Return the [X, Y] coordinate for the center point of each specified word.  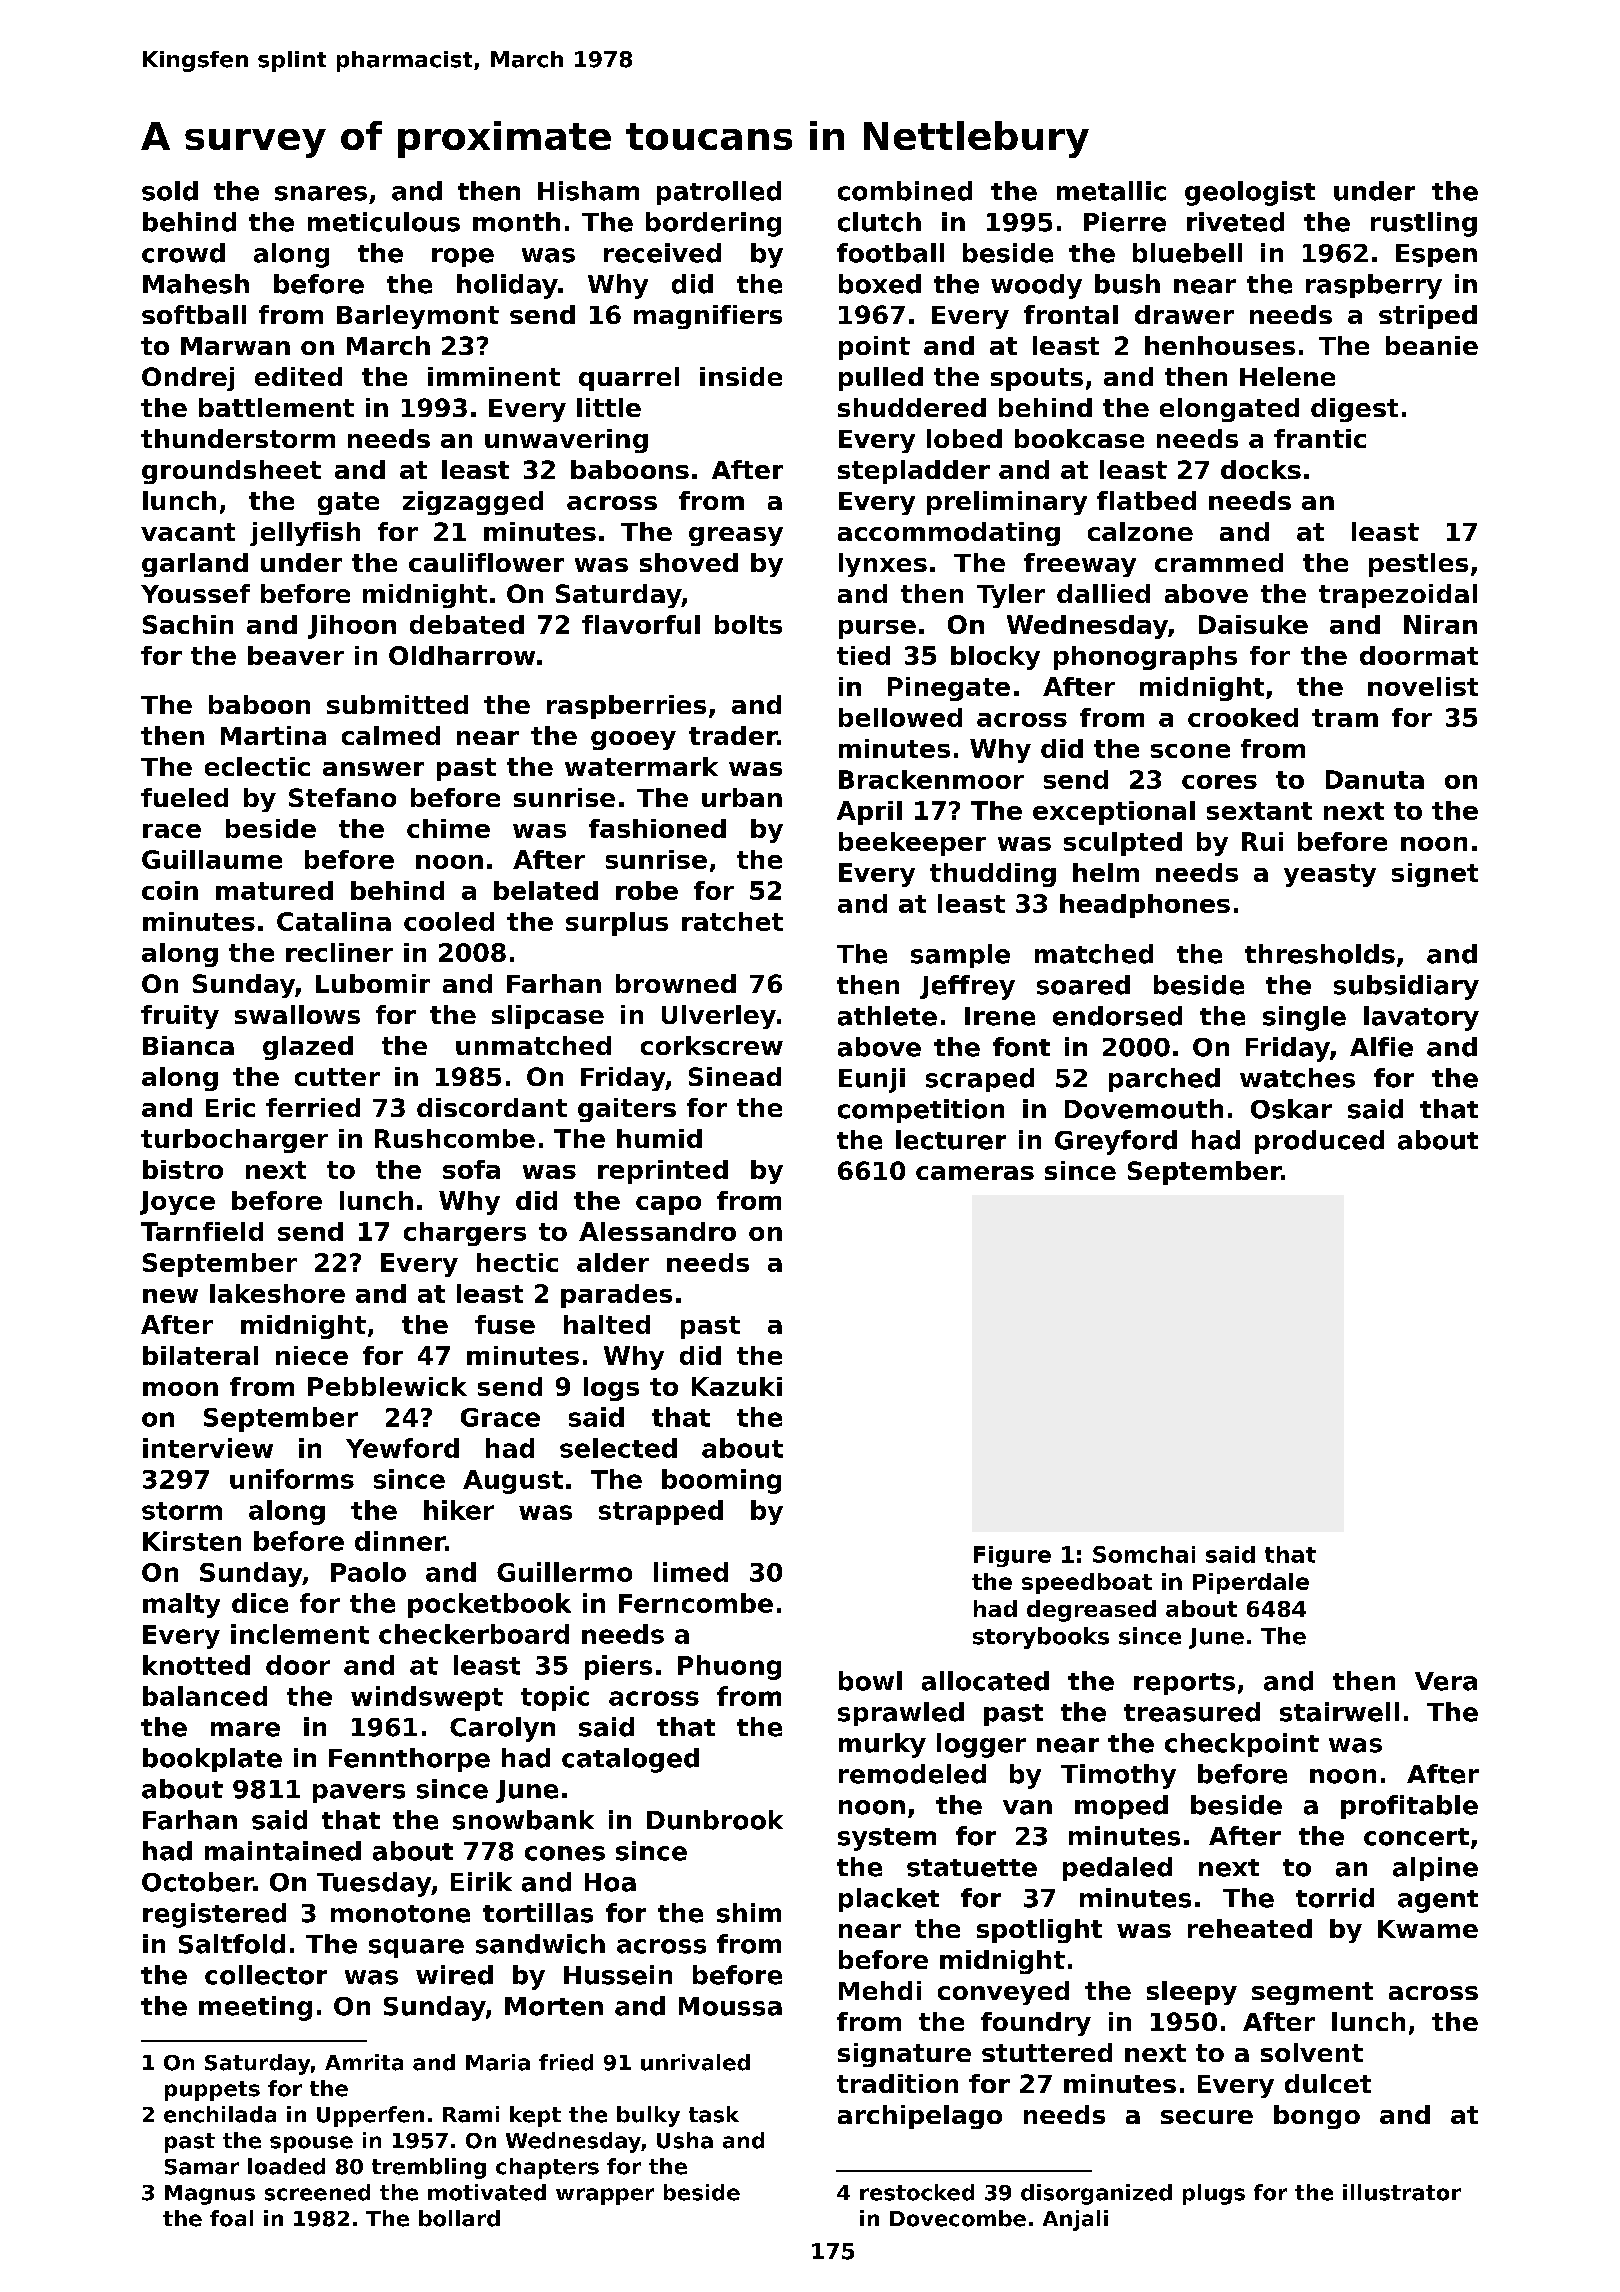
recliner [339, 952]
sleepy [1192, 1993]
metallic [1111, 191]
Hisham [588, 191]
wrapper [605, 2196]
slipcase [548, 1017]
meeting [255, 2008]
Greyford [1116, 1142]
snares [321, 193]
